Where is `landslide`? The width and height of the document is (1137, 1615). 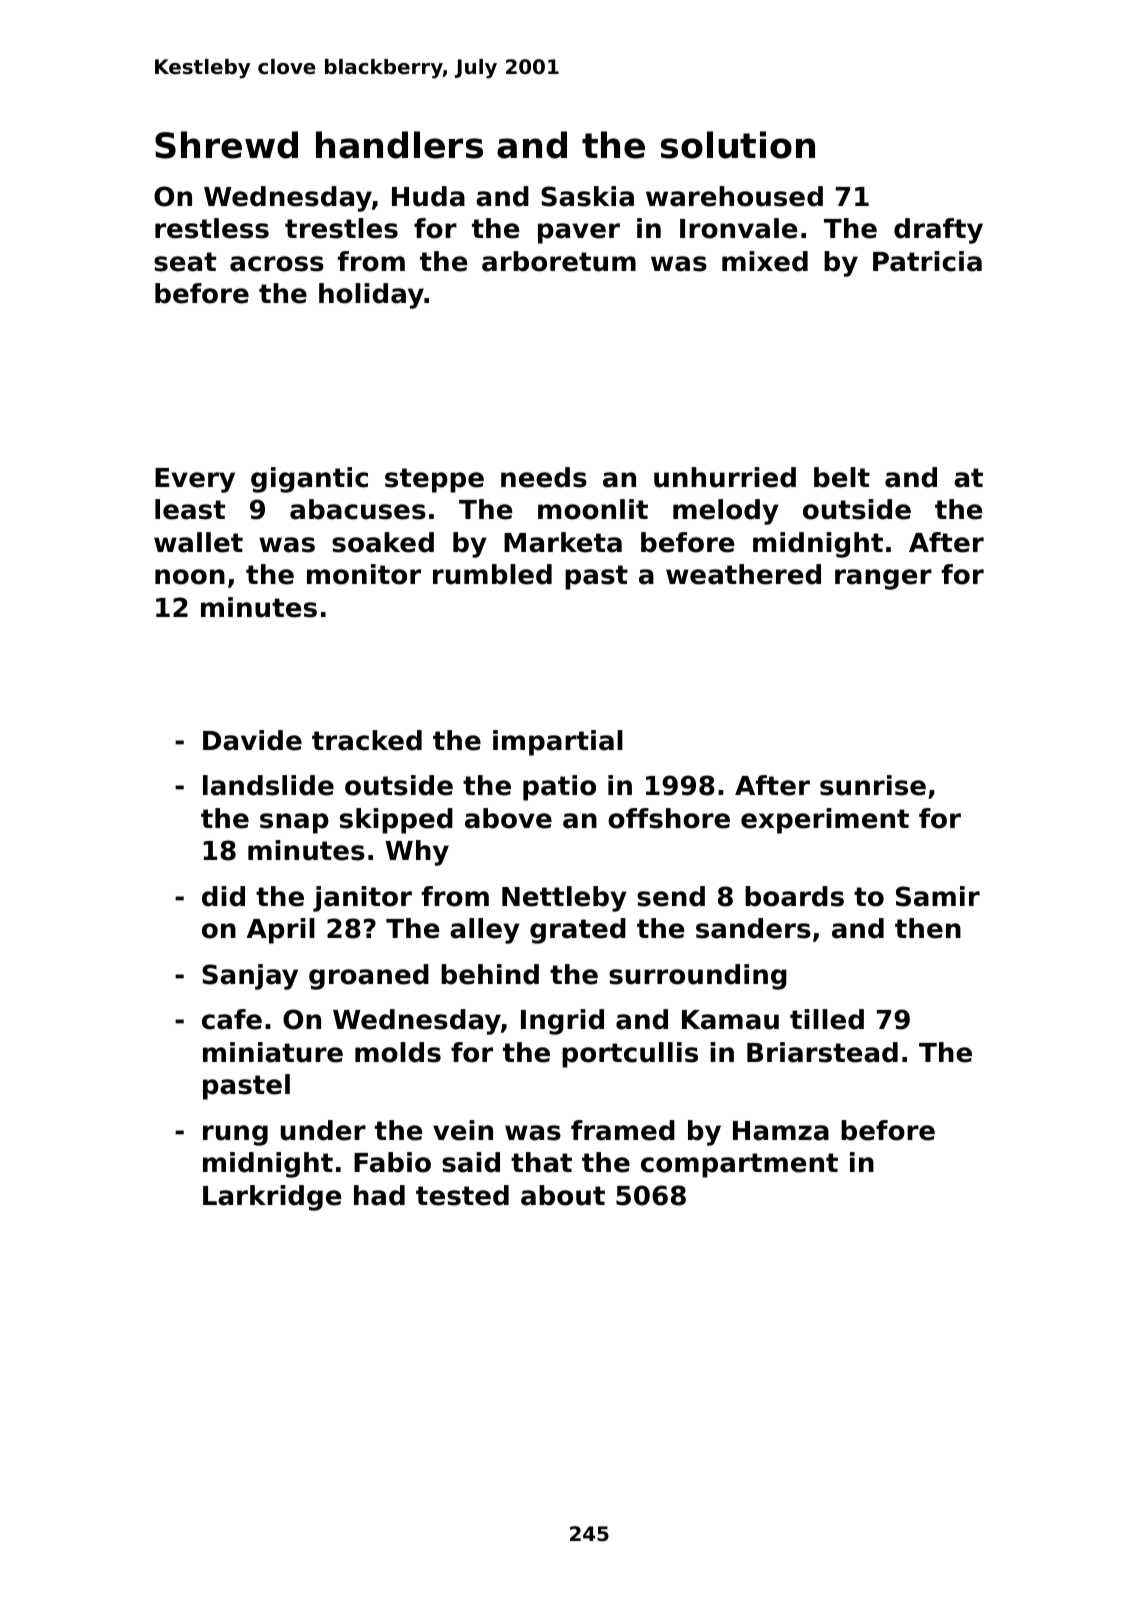
landslide is located at coordinates (268, 785).
